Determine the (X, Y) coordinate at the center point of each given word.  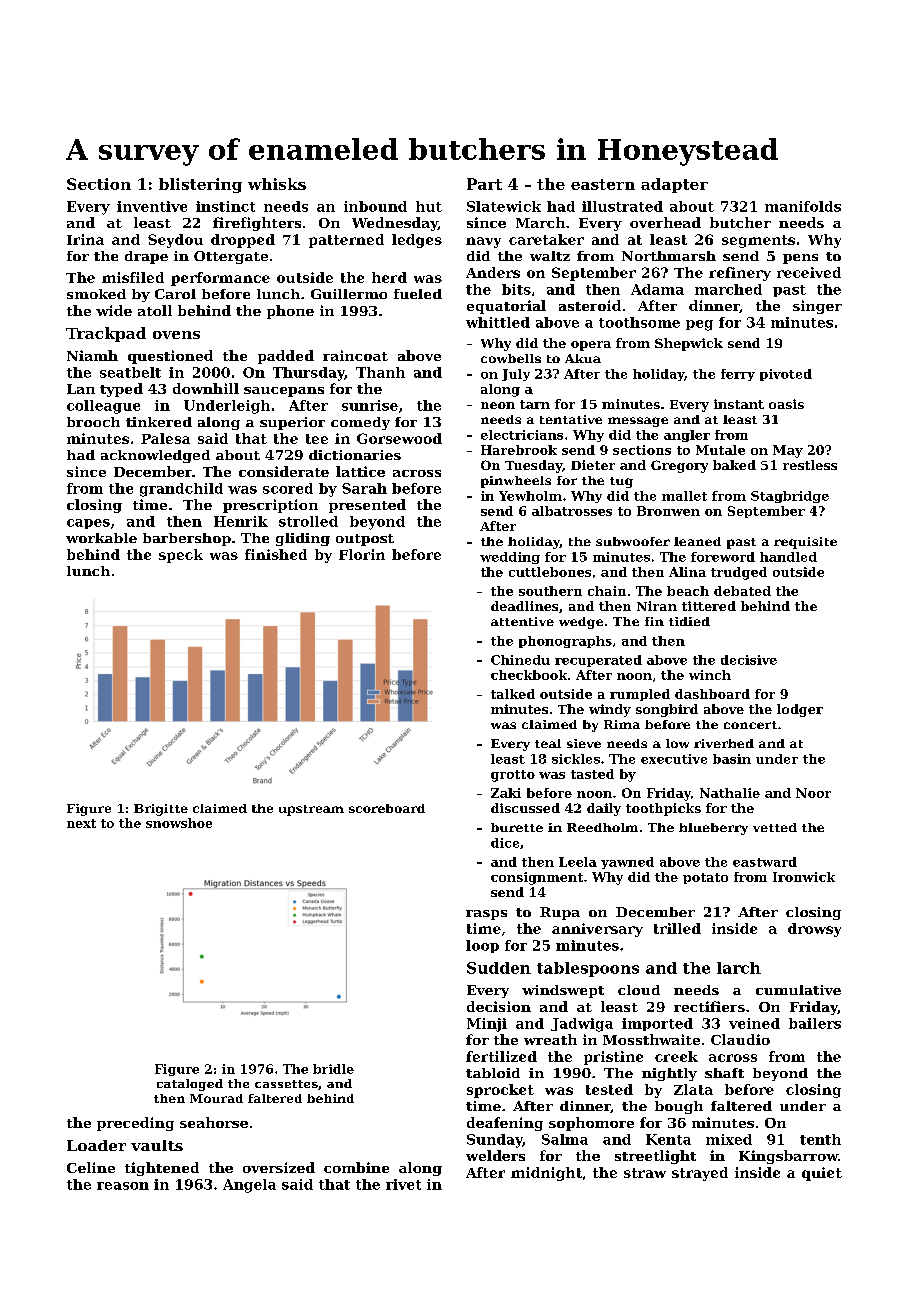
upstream (311, 810)
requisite (805, 543)
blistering (200, 185)
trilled (677, 928)
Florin (362, 554)
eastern (603, 184)
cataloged (190, 1085)
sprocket (500, 1091)
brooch (93, 422)
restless (810, 465)
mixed (729, 1139)
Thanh (380, 372)
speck (181, 556)
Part (484, 184)
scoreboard (387, 808)
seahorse (214, 1122)
